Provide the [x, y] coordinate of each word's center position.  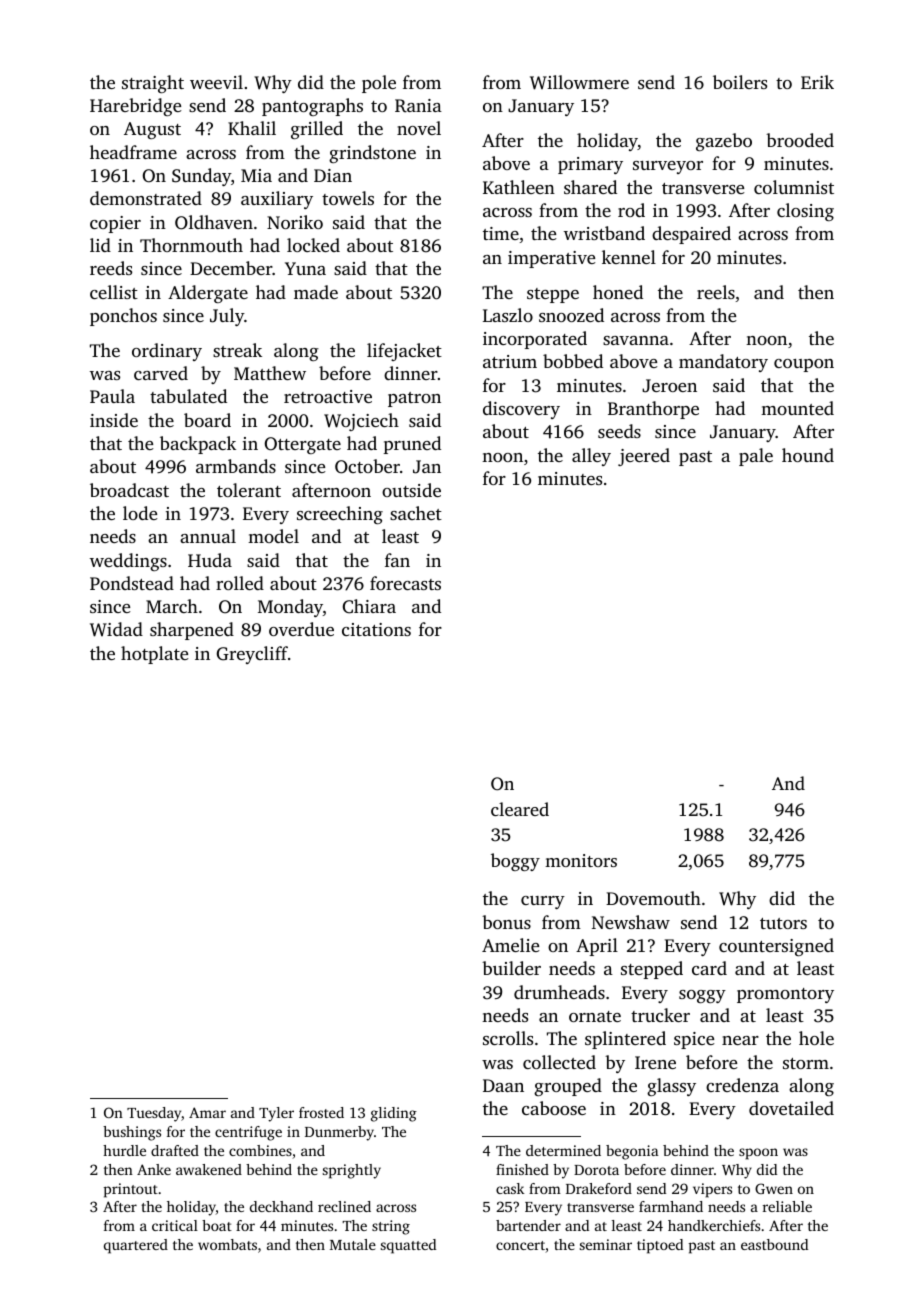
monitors [581, 860]
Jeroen [669, 386]
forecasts [405, 583]
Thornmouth [191, 245]
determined [563, 1150]
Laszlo [508, 315]
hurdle [124, 1150]
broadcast [129, 490]
